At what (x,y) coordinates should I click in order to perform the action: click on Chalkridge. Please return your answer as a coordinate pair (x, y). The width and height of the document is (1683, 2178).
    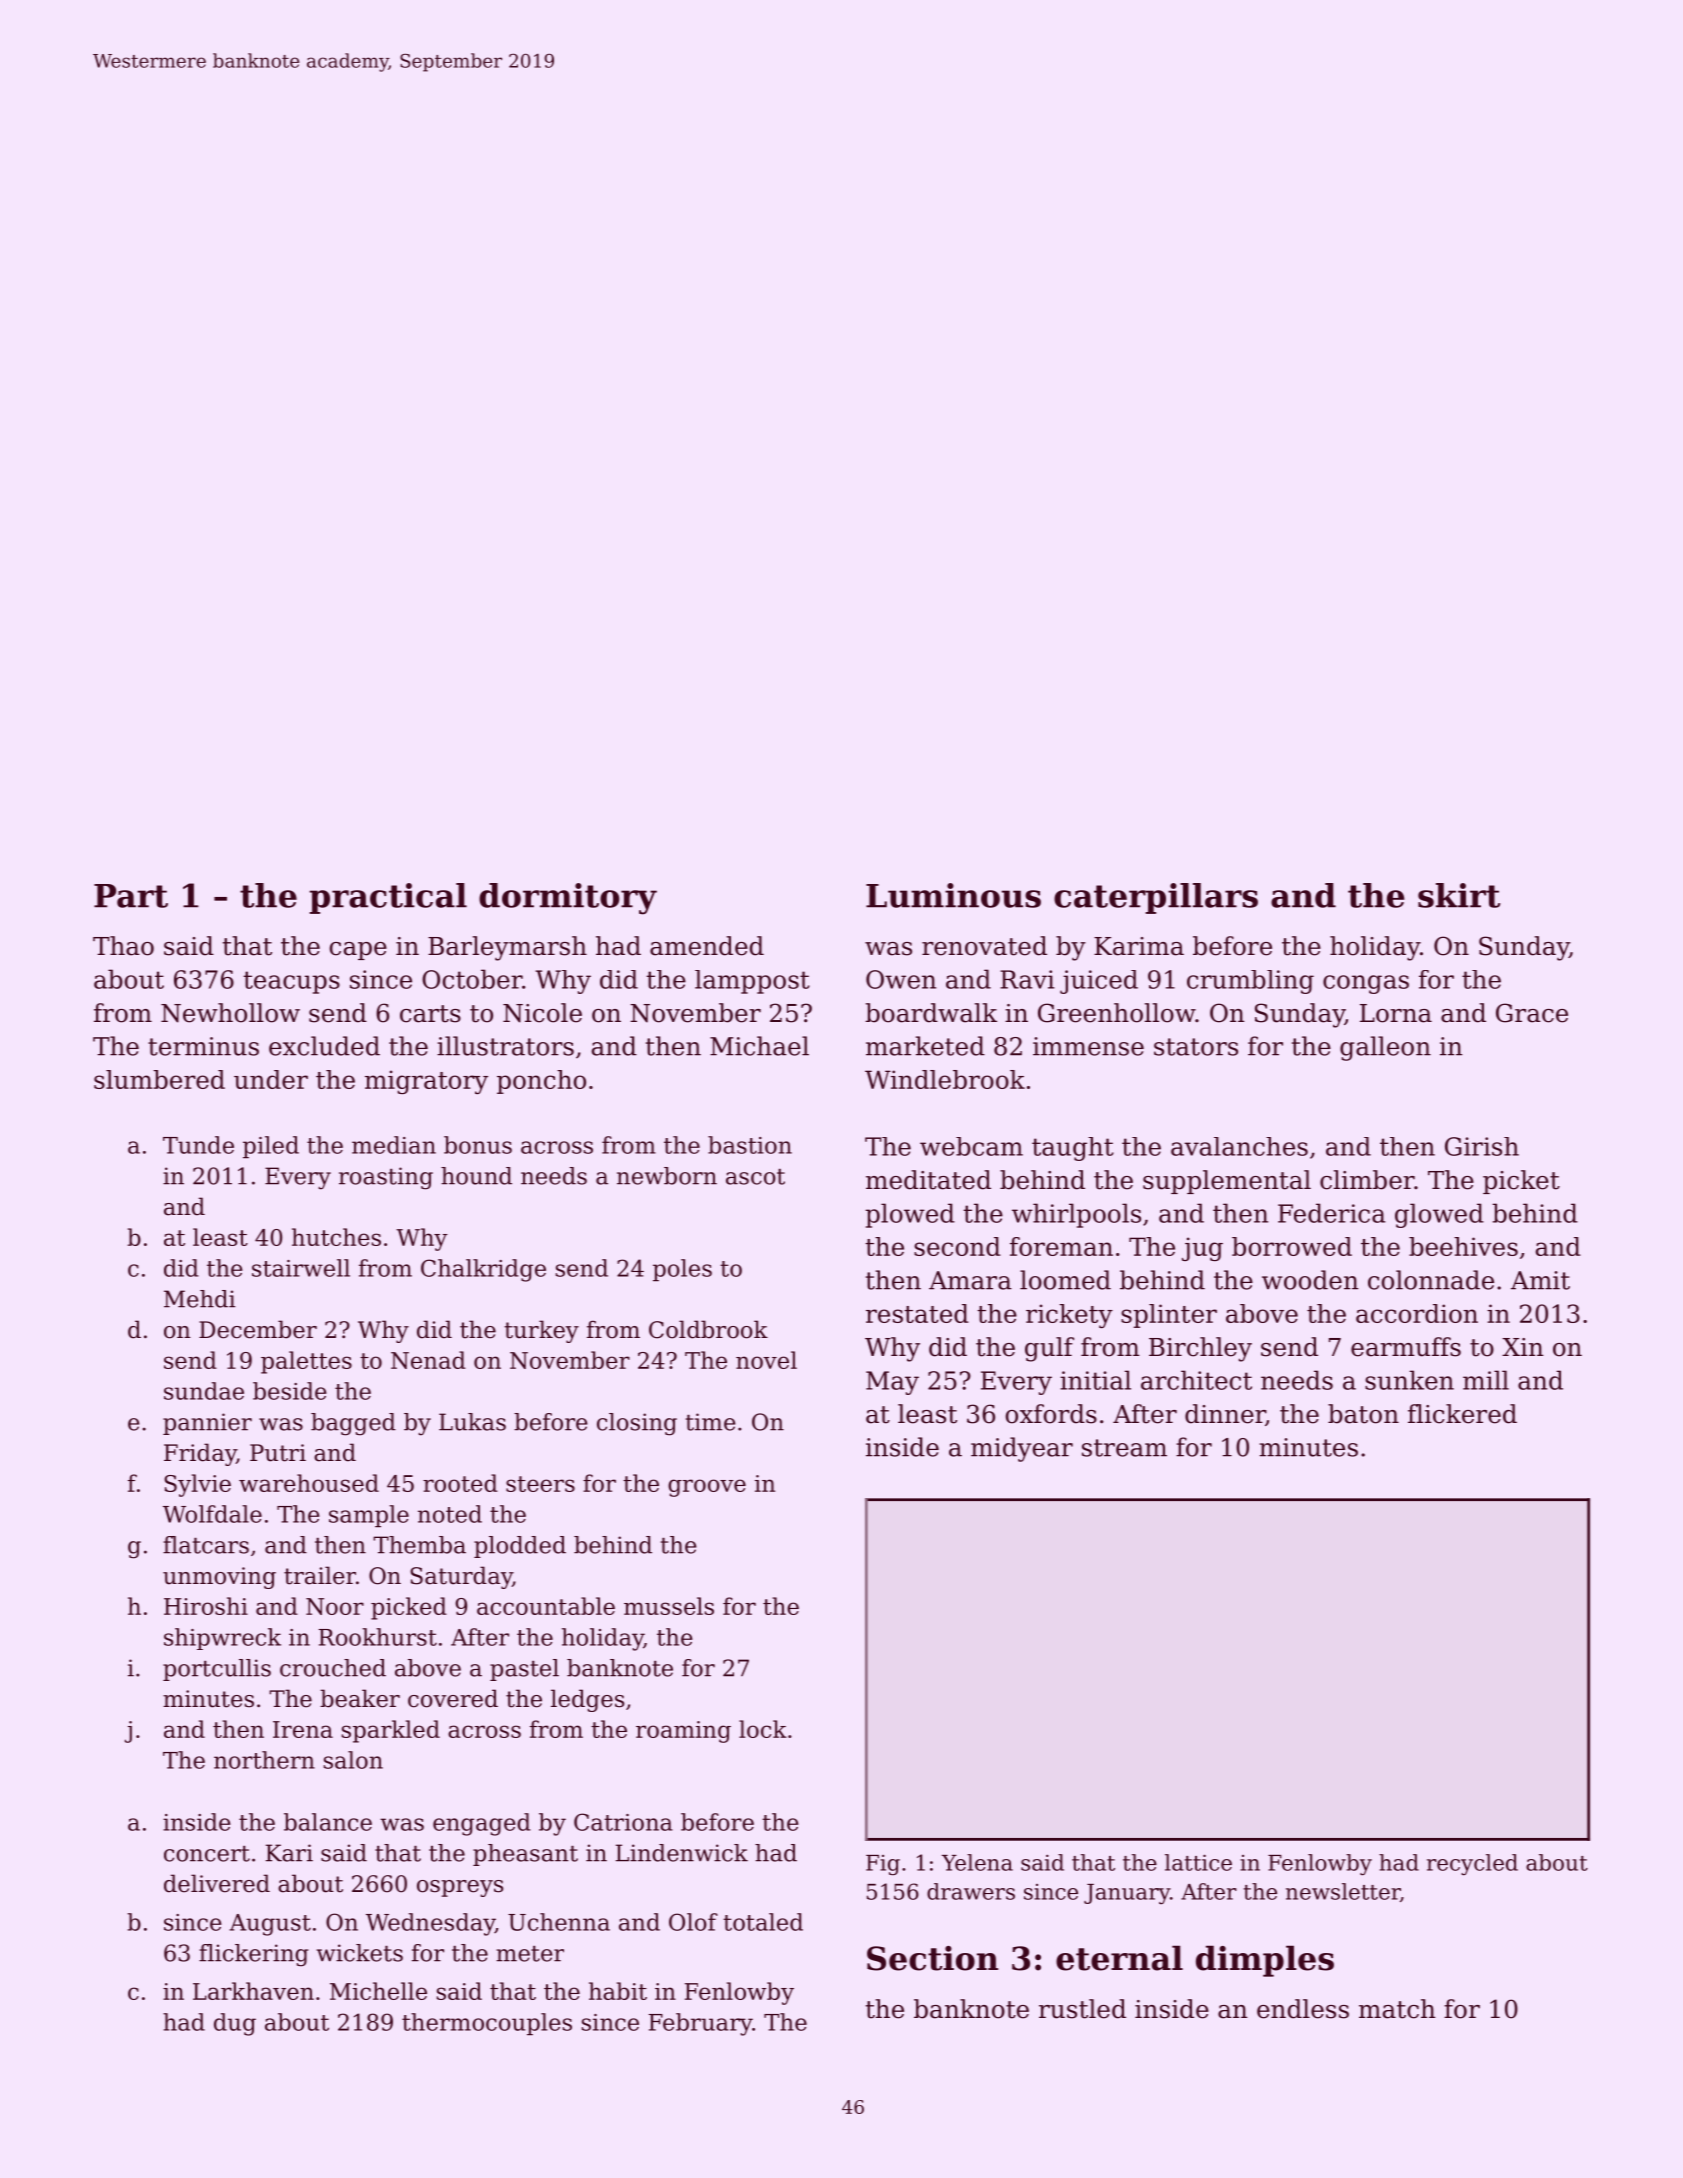
    Looking at the image, I should click on (483, 1270).
